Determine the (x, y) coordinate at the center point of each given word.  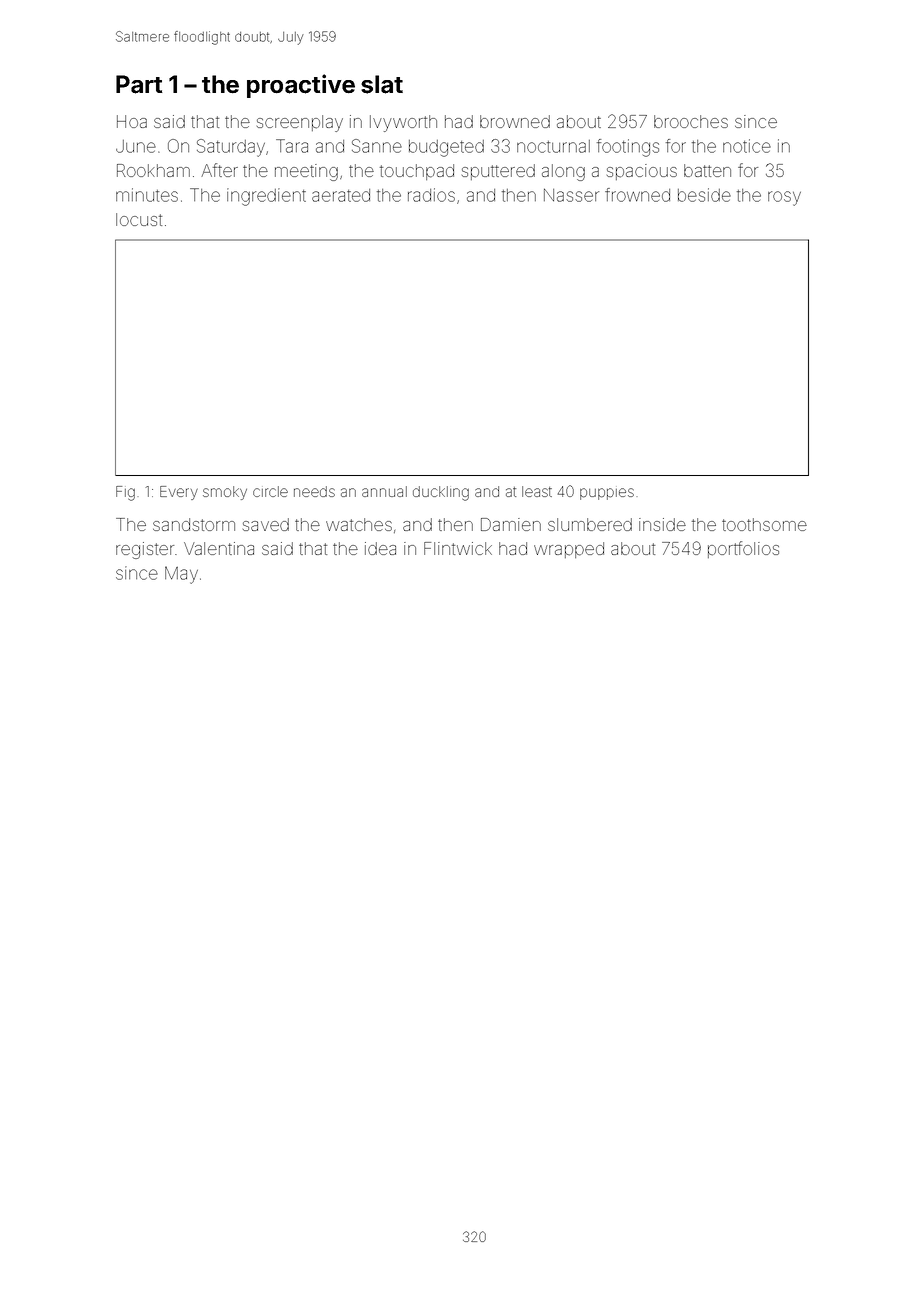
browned (515, 121)
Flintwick (458, 548)
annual (384, 491)
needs (314, 491)
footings (628, 148)
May (181, 575)
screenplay (300, 123)
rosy (784, 198)
